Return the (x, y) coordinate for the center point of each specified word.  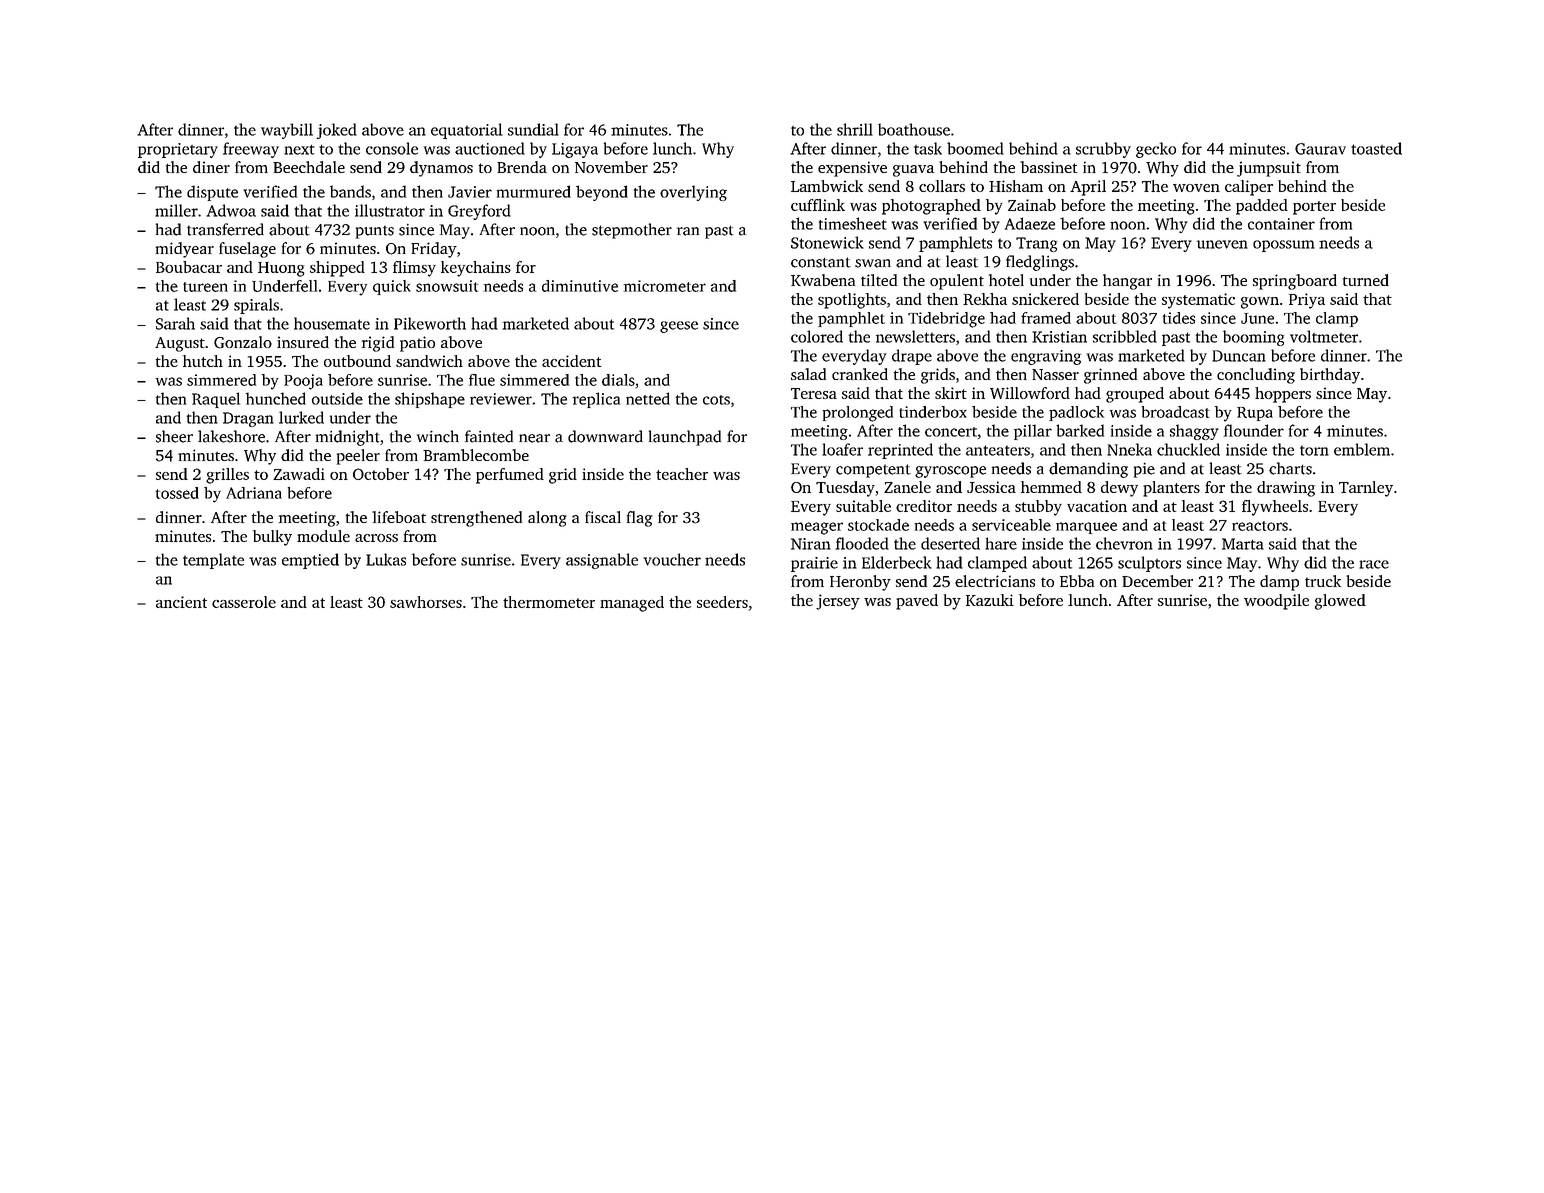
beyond (602, 193)
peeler (358, 457)
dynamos (441, 169)
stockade (878, 525)
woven (1196, 188)
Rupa (1255, 414)
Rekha (985, 299)
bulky (272, 538)
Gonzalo (243, 342)
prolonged (858, 414)
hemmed (1051, 487)
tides (1179, 318)
